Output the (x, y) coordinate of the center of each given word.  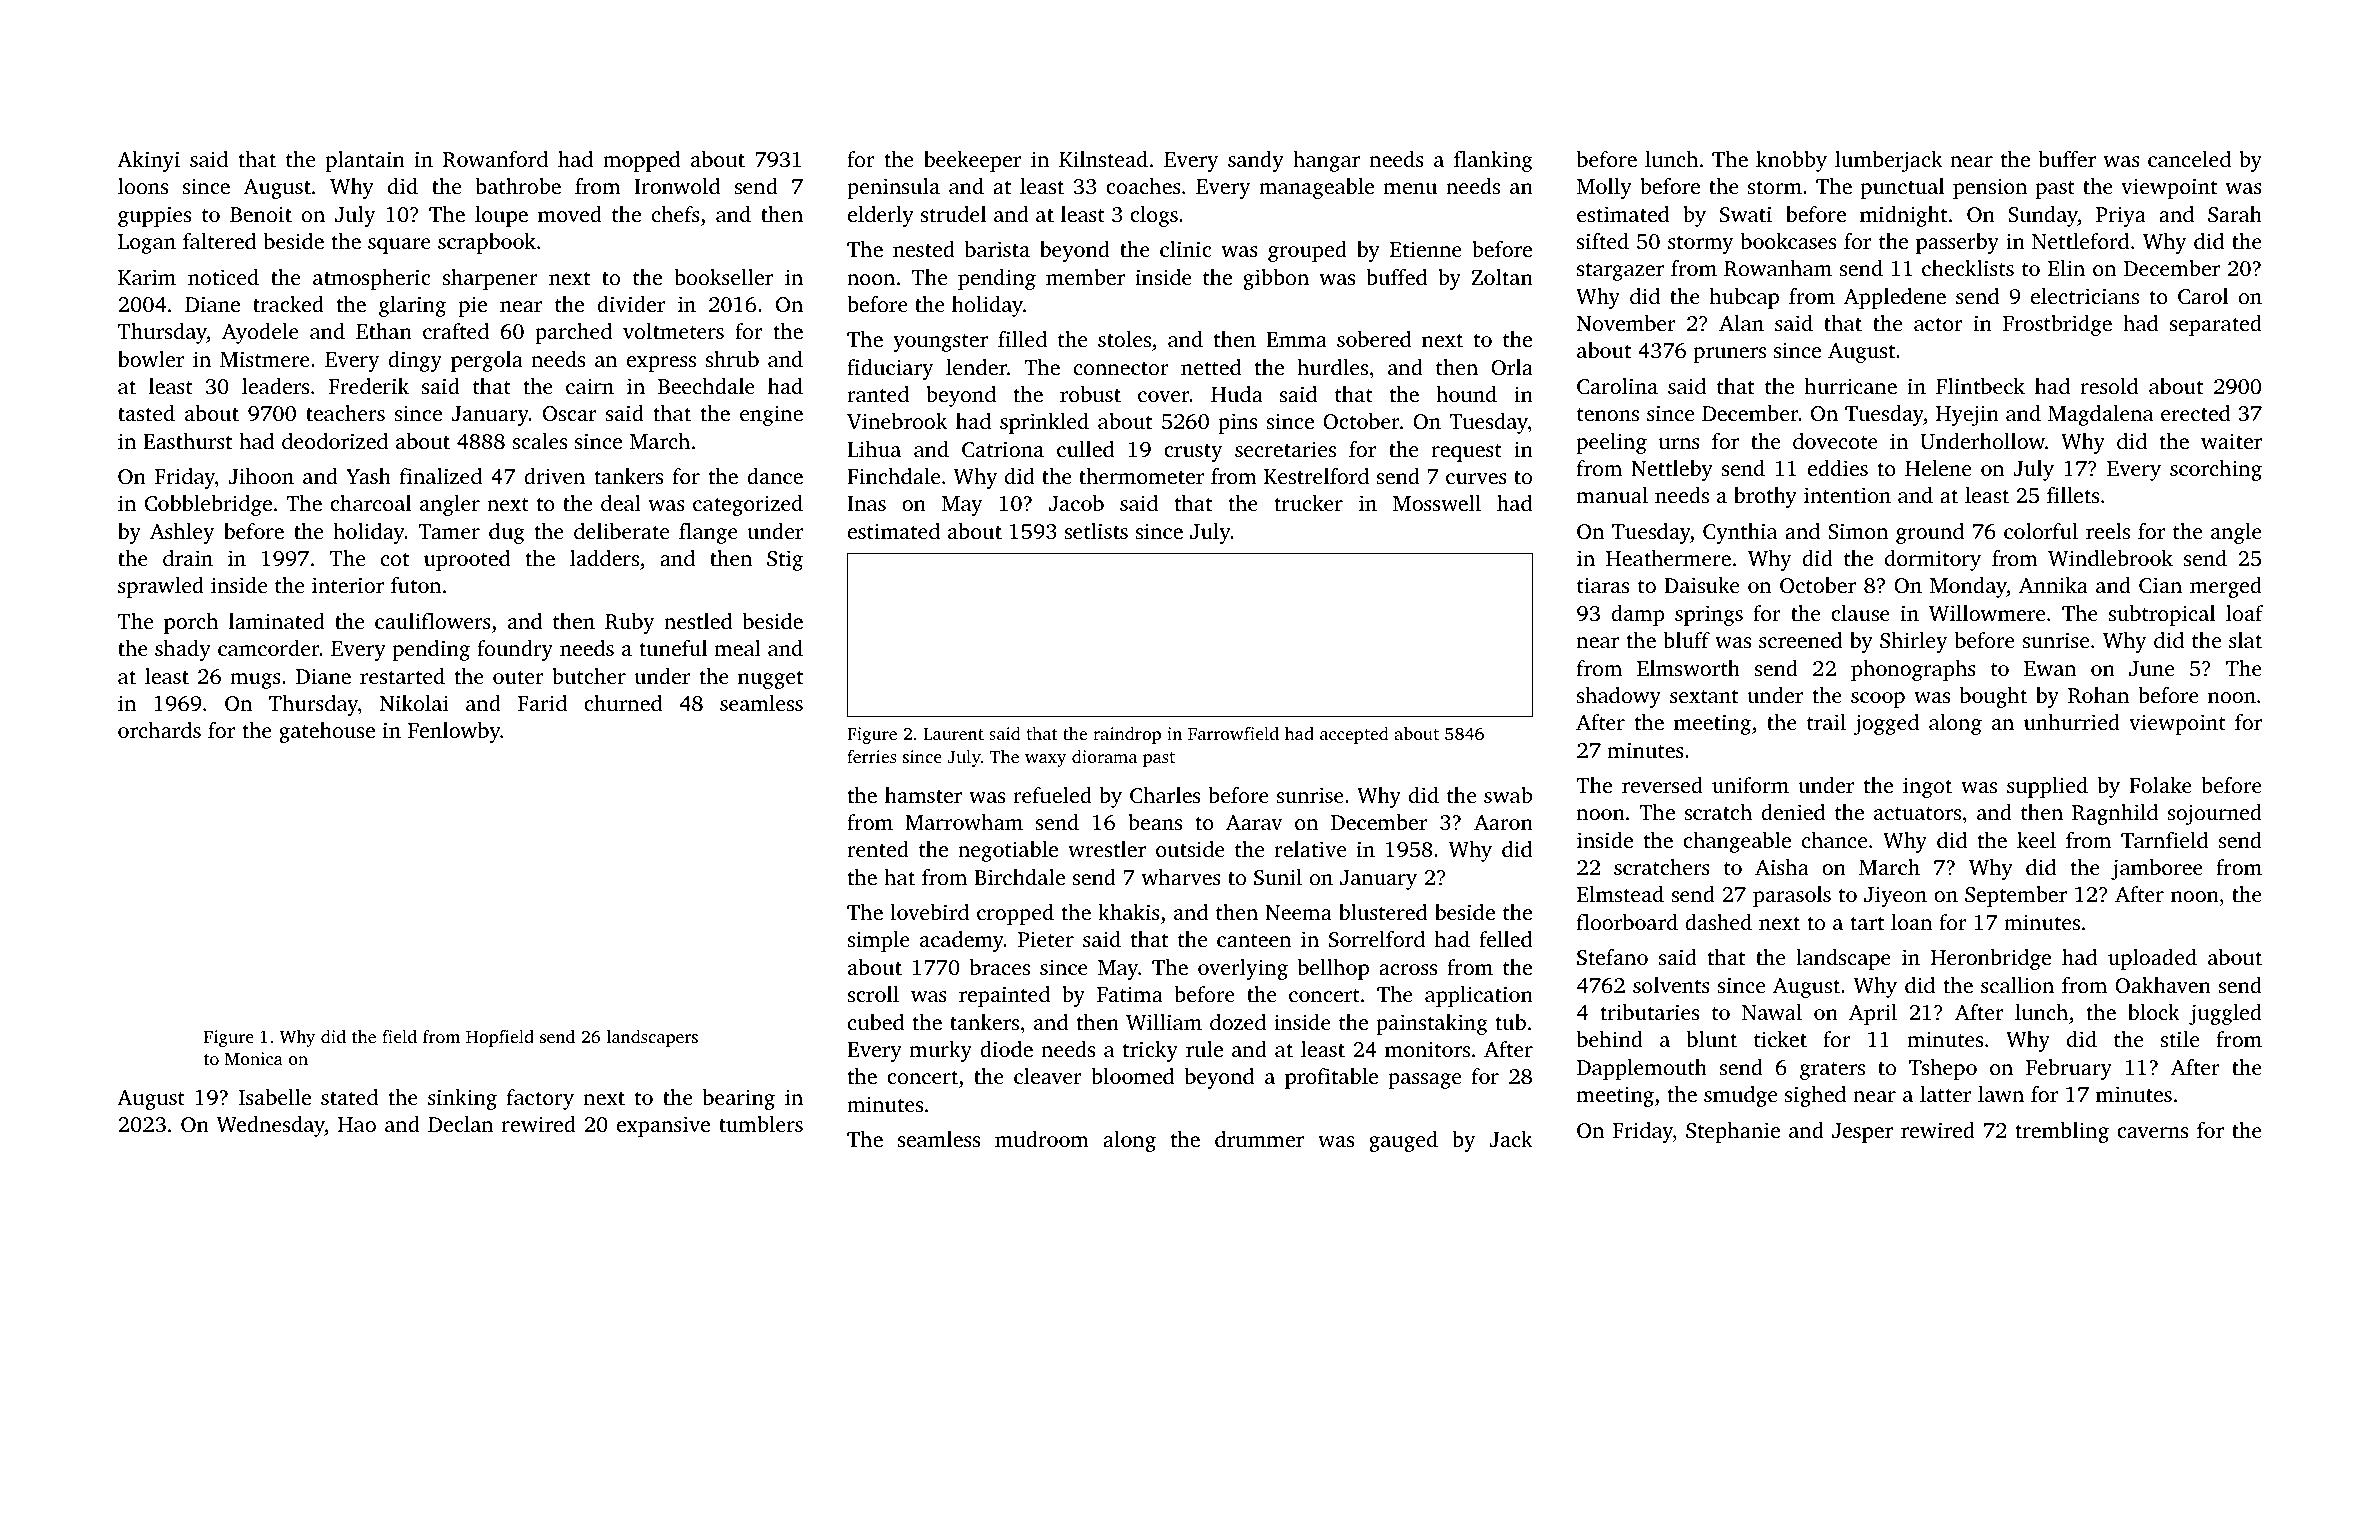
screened (1800, 640)
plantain (365, 161)
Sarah (2235, 214)
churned (623, 703)
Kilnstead (1103, 159)
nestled (698, 621)
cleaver (1048, 1076)
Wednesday (271, 1126)
